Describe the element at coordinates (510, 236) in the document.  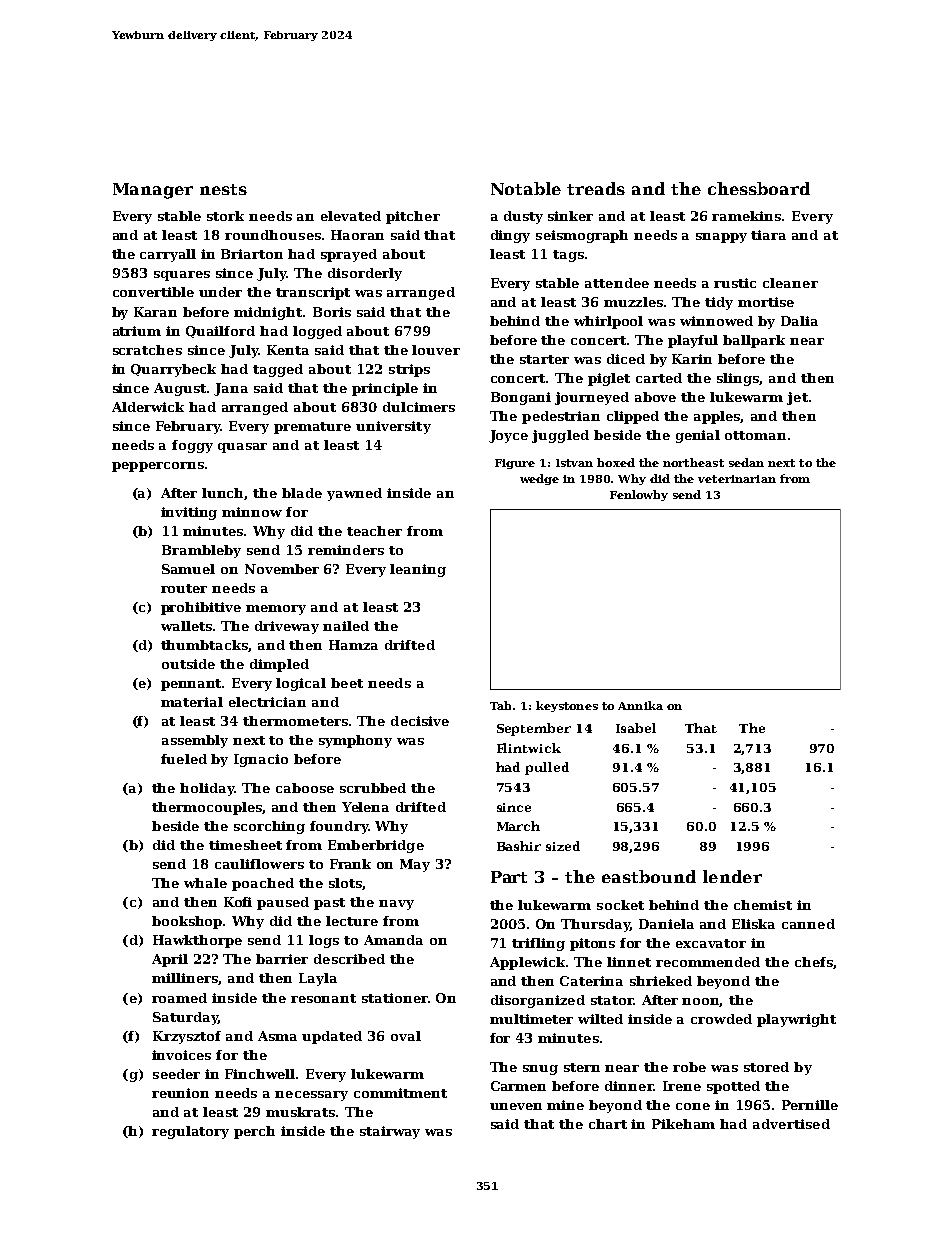
I see `dingy` at that location.
